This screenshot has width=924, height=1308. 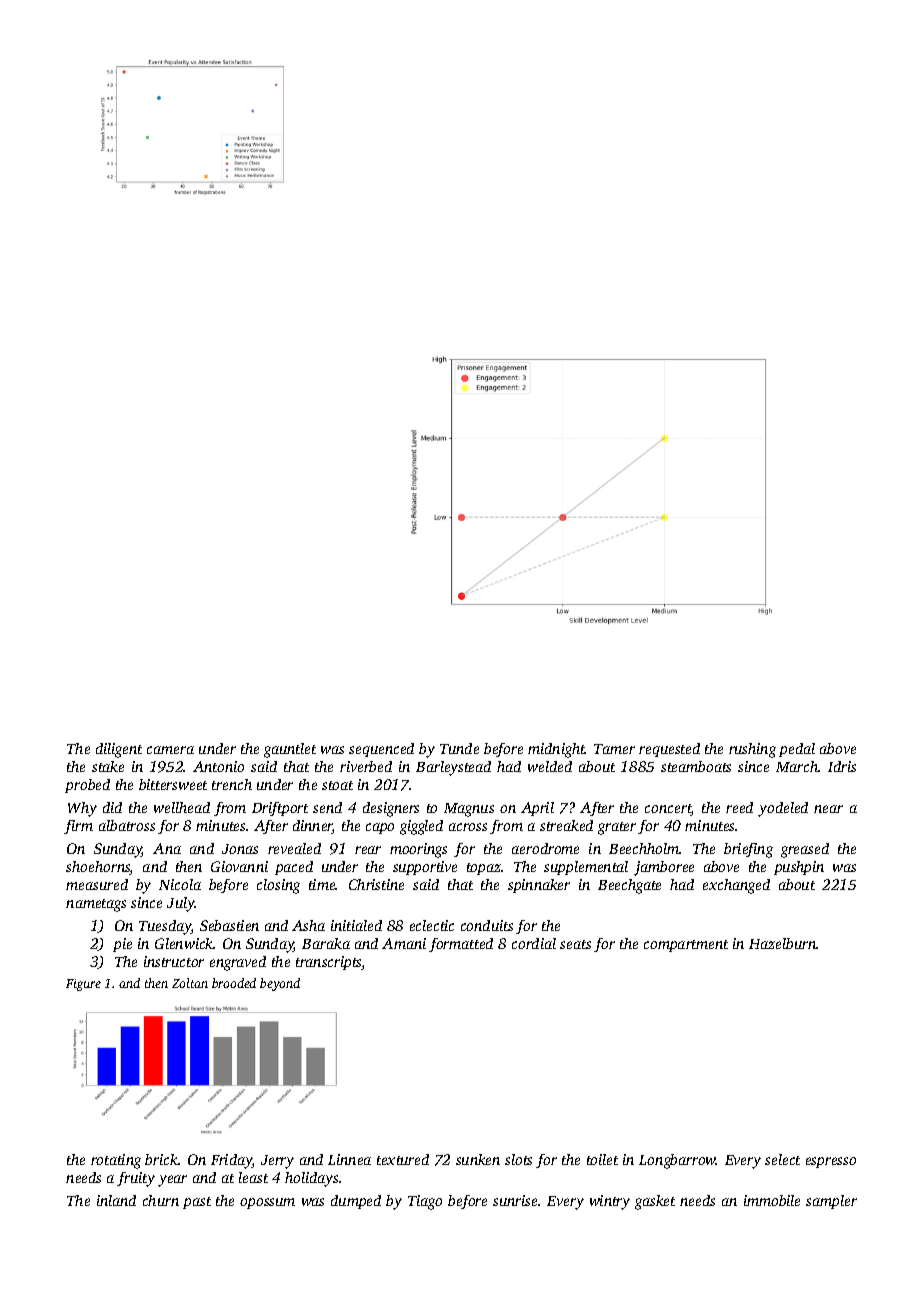 I want to click on Sebastien, so click(x=229, y=925).
